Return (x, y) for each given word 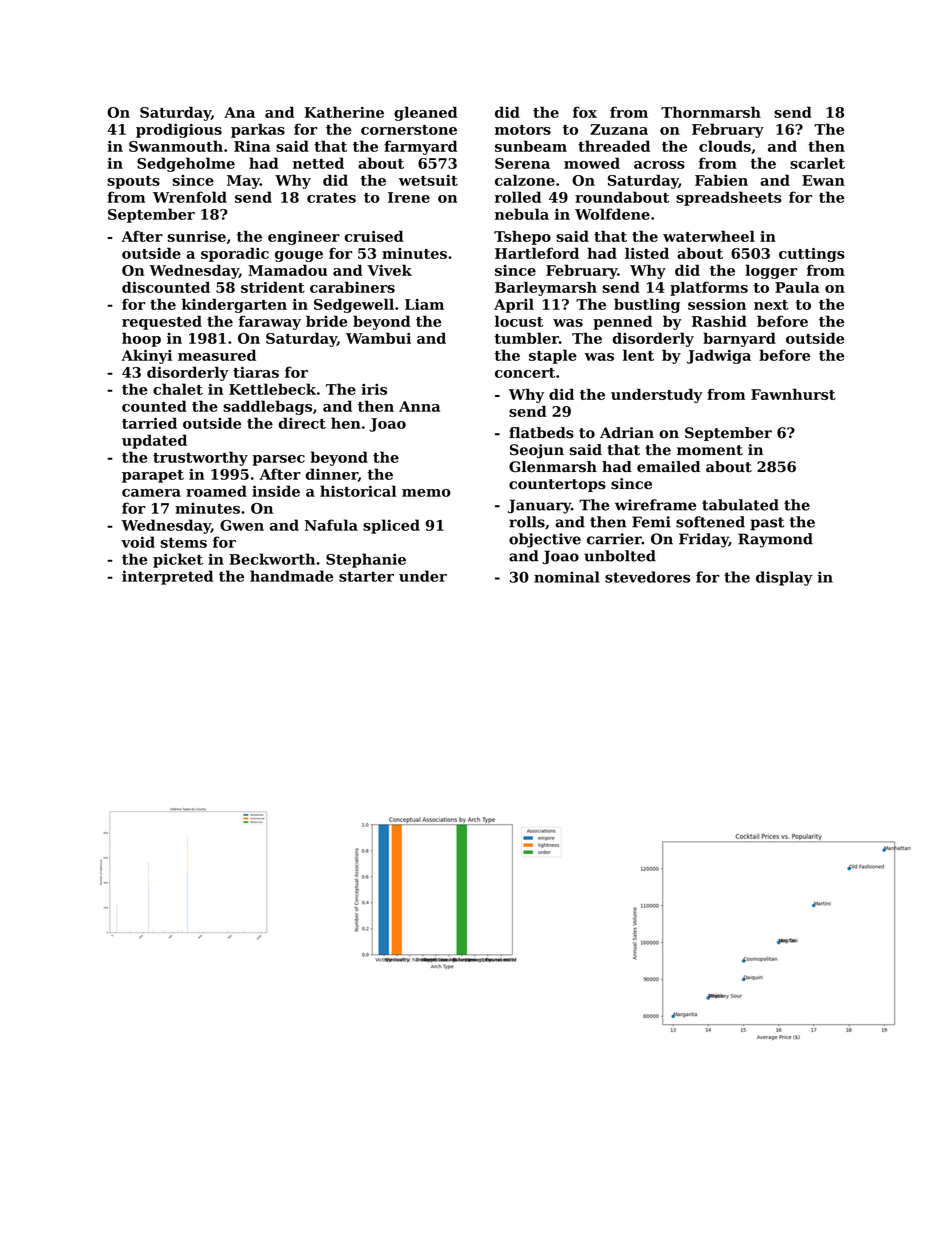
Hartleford (537, 253)
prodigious (179, 130)
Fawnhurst (793, 394)
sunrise (197, 236)
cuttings (812, 255)
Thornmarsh (711, 112)
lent (638, 355)
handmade (291, 576)
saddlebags (267, 407)
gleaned (425, 113)
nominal (567, 577)
